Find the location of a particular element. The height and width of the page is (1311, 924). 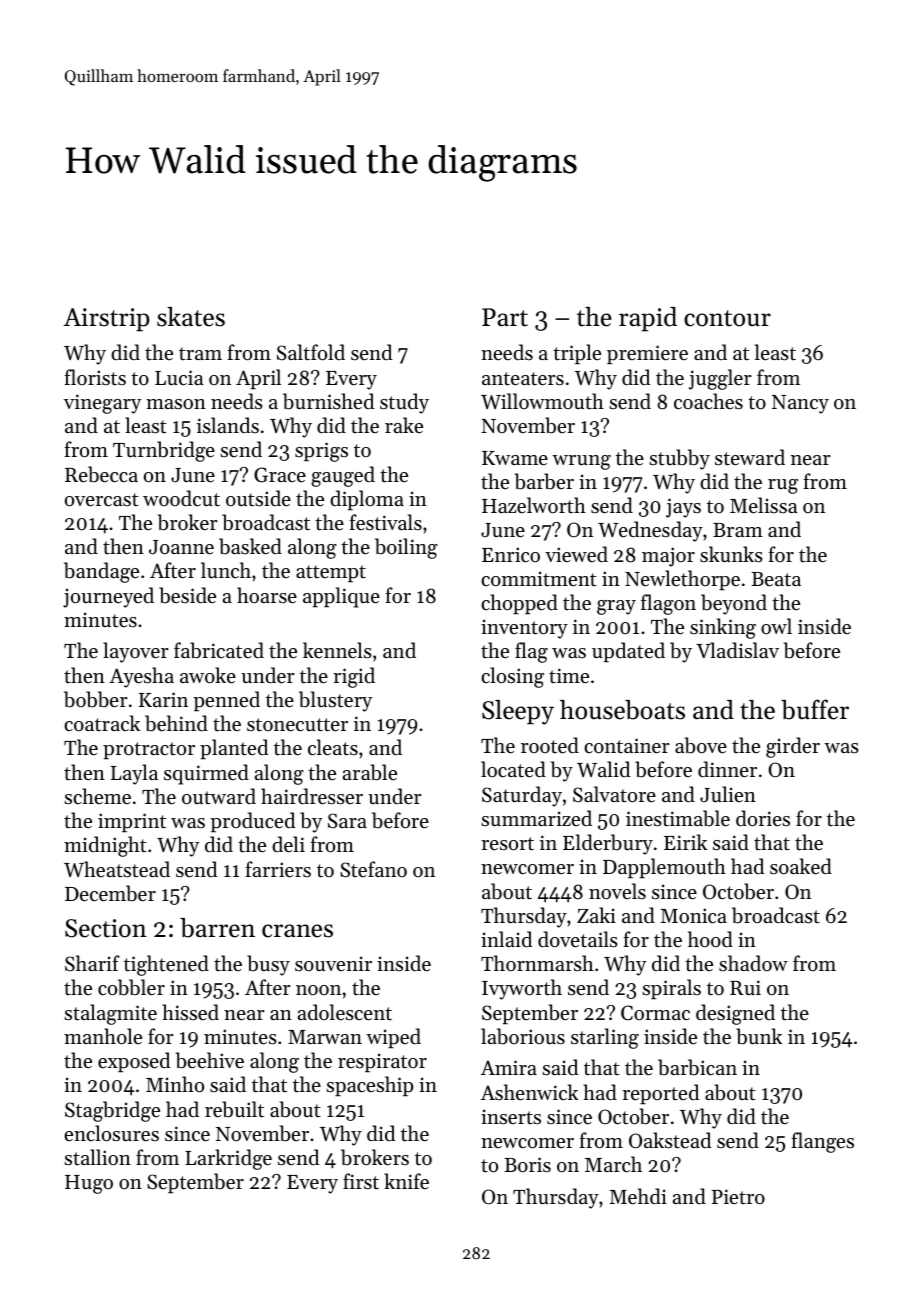

stallion is located at coordinates (97, 1157).
